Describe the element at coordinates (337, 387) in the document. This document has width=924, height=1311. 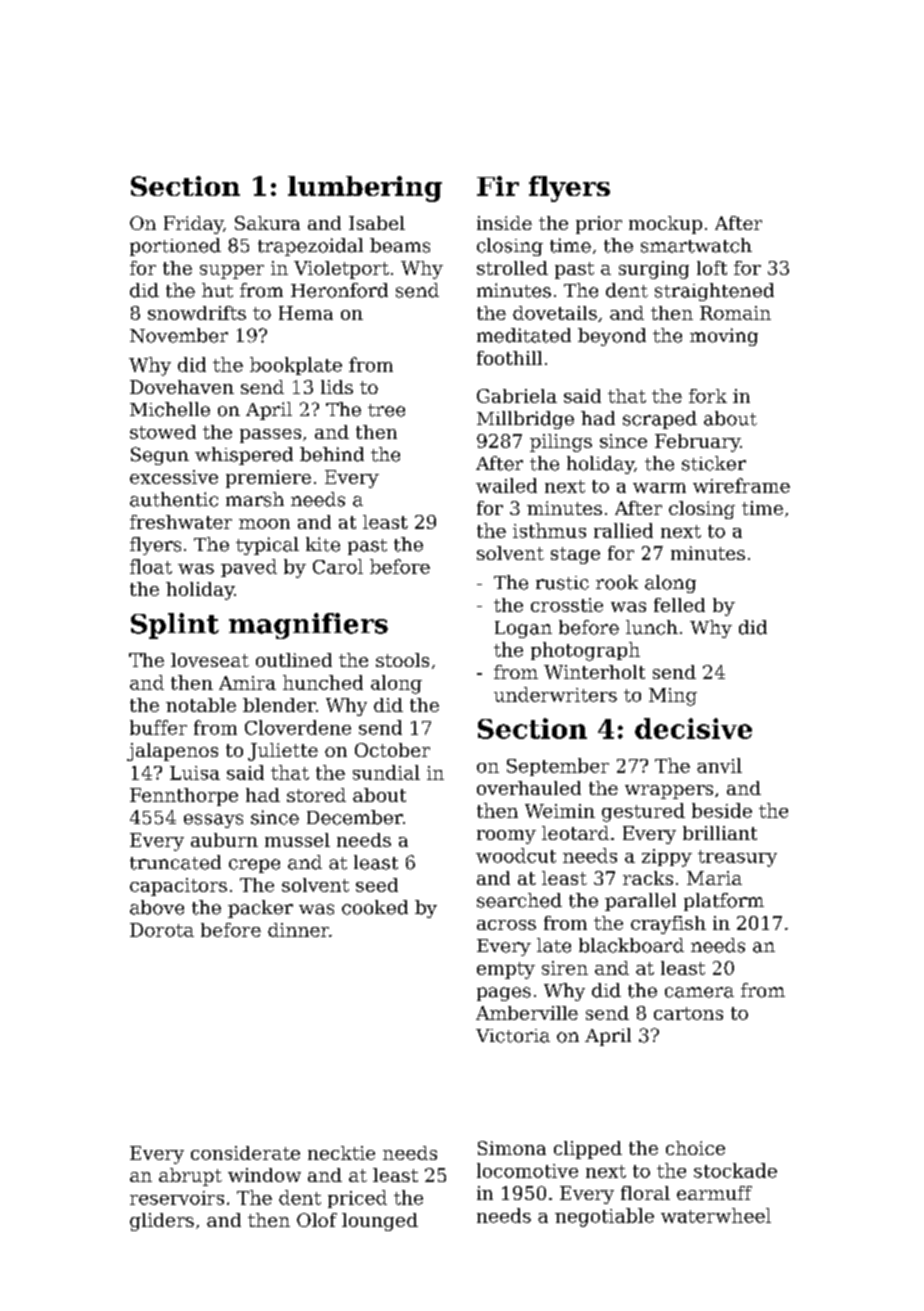
I see `lids` at that location.
